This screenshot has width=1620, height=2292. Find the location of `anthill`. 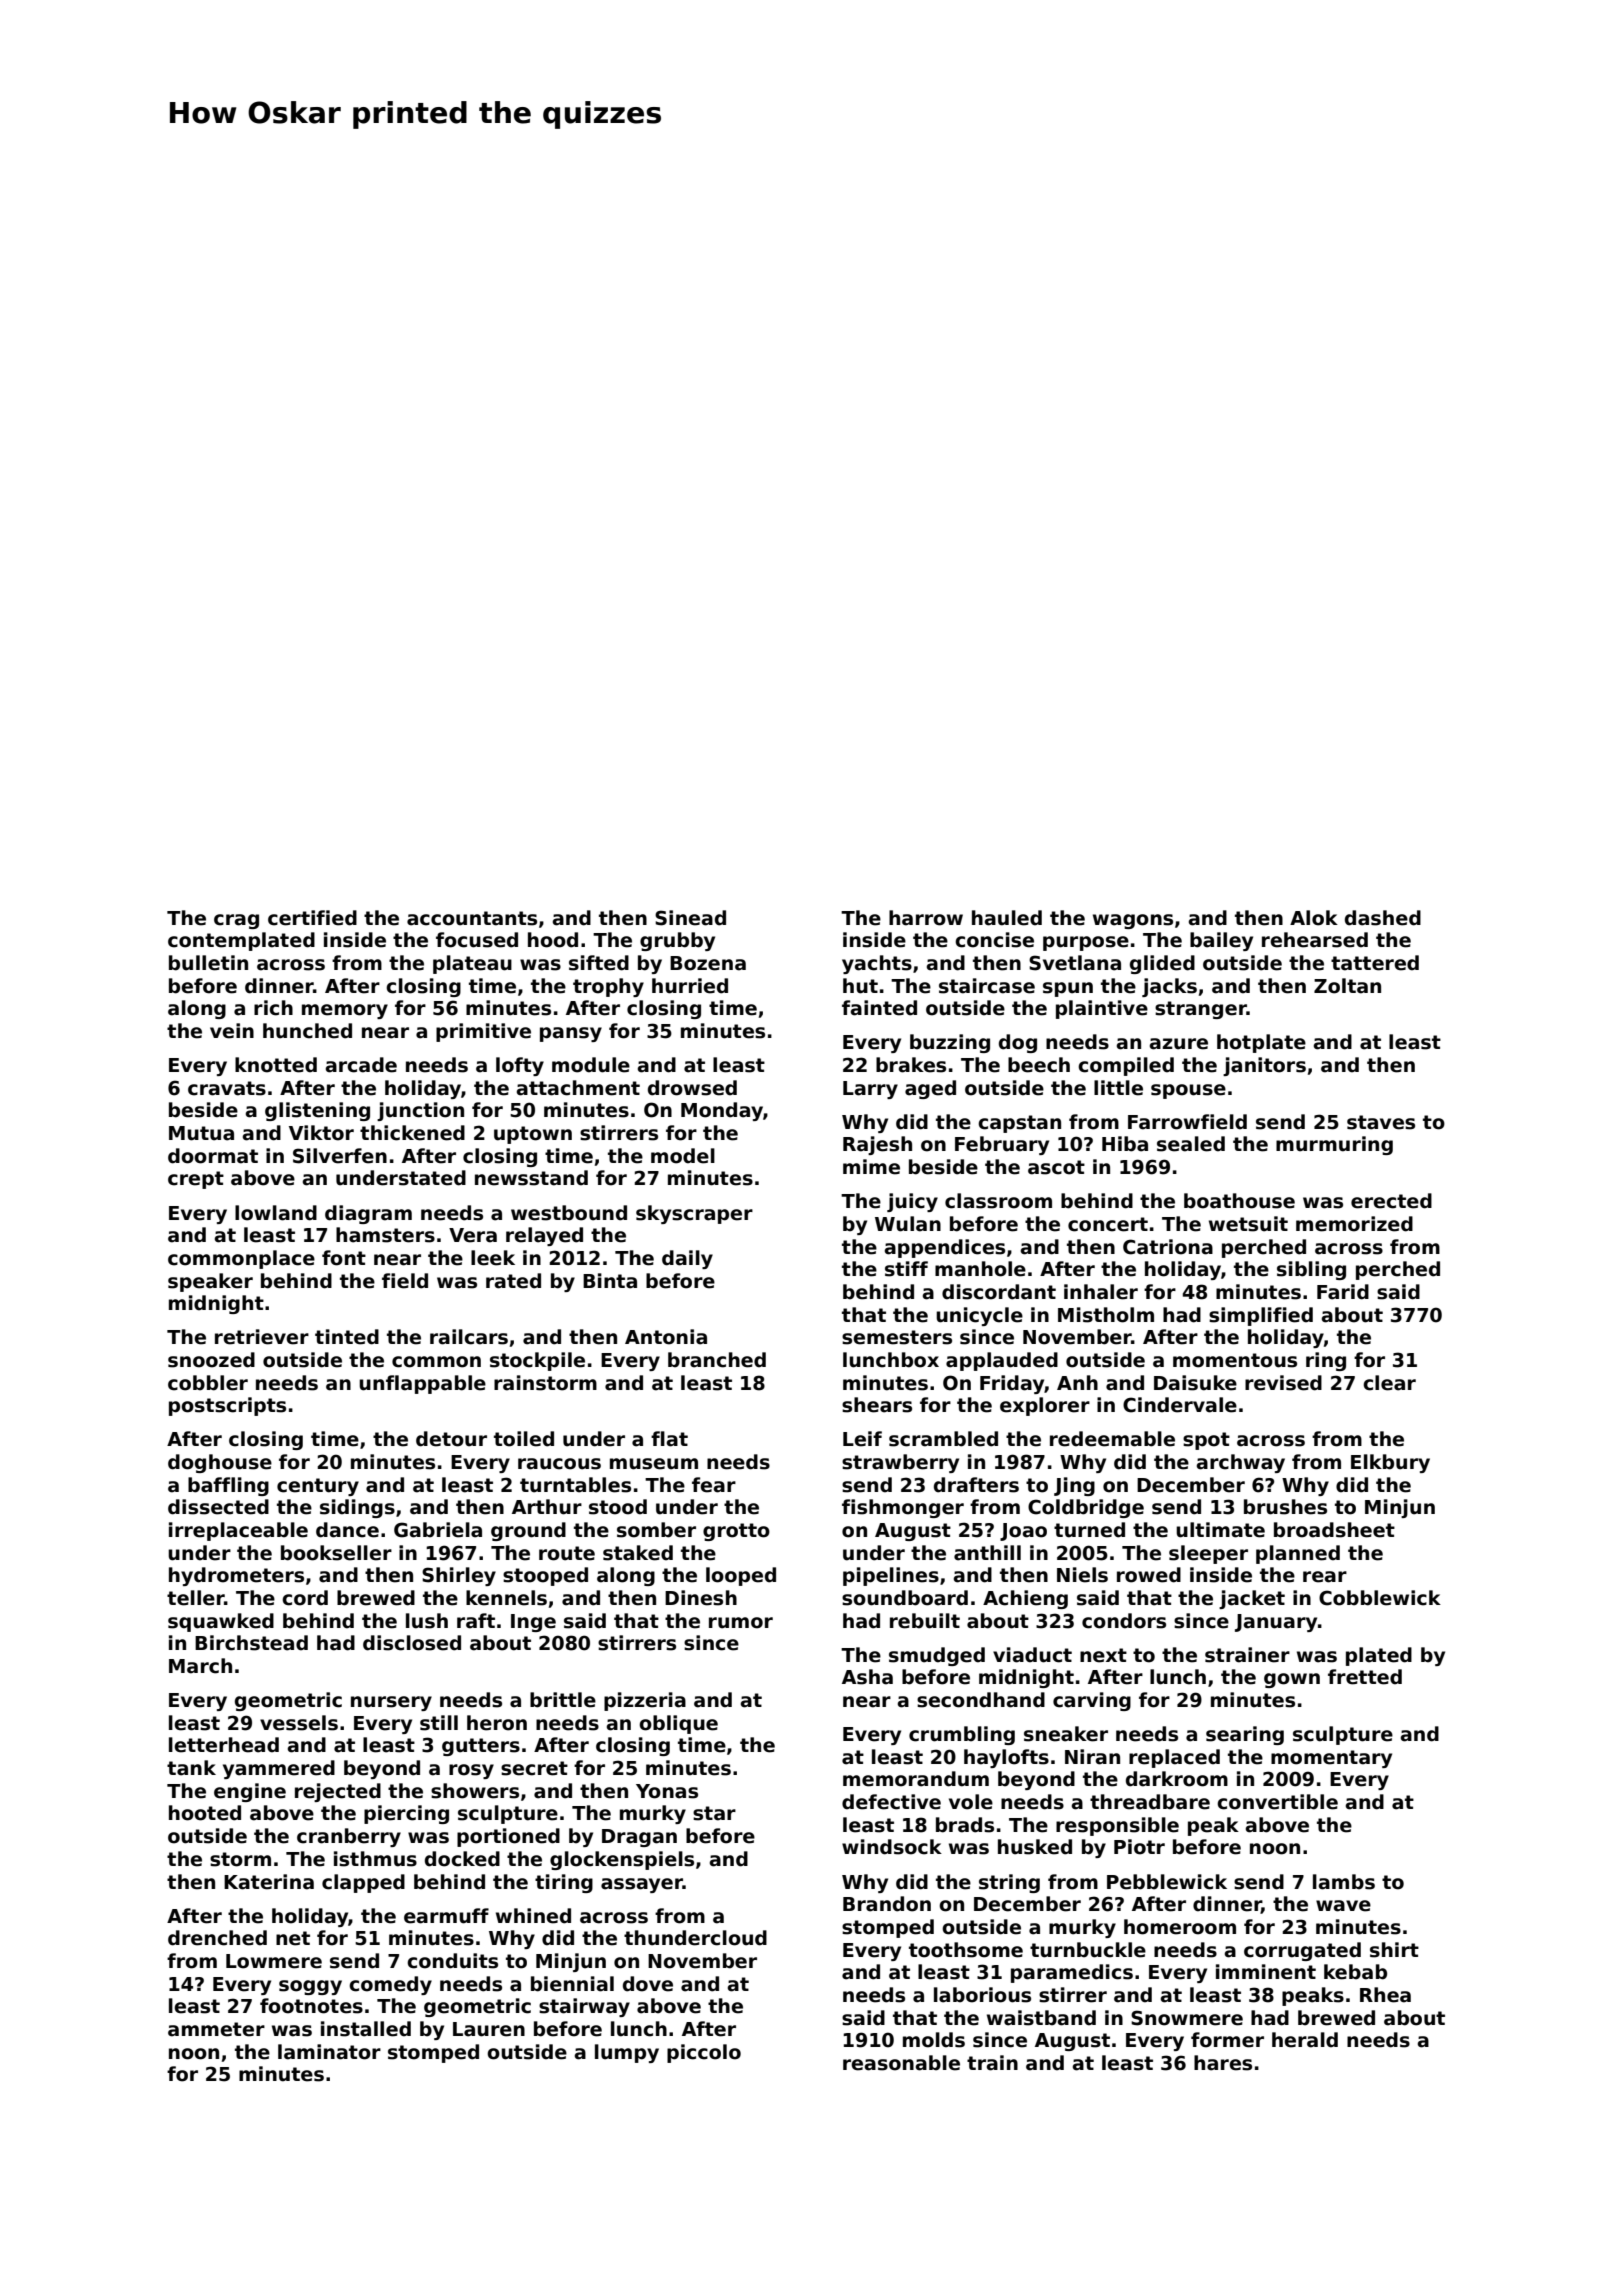

anthill is located at coordinates (987, 1553).
